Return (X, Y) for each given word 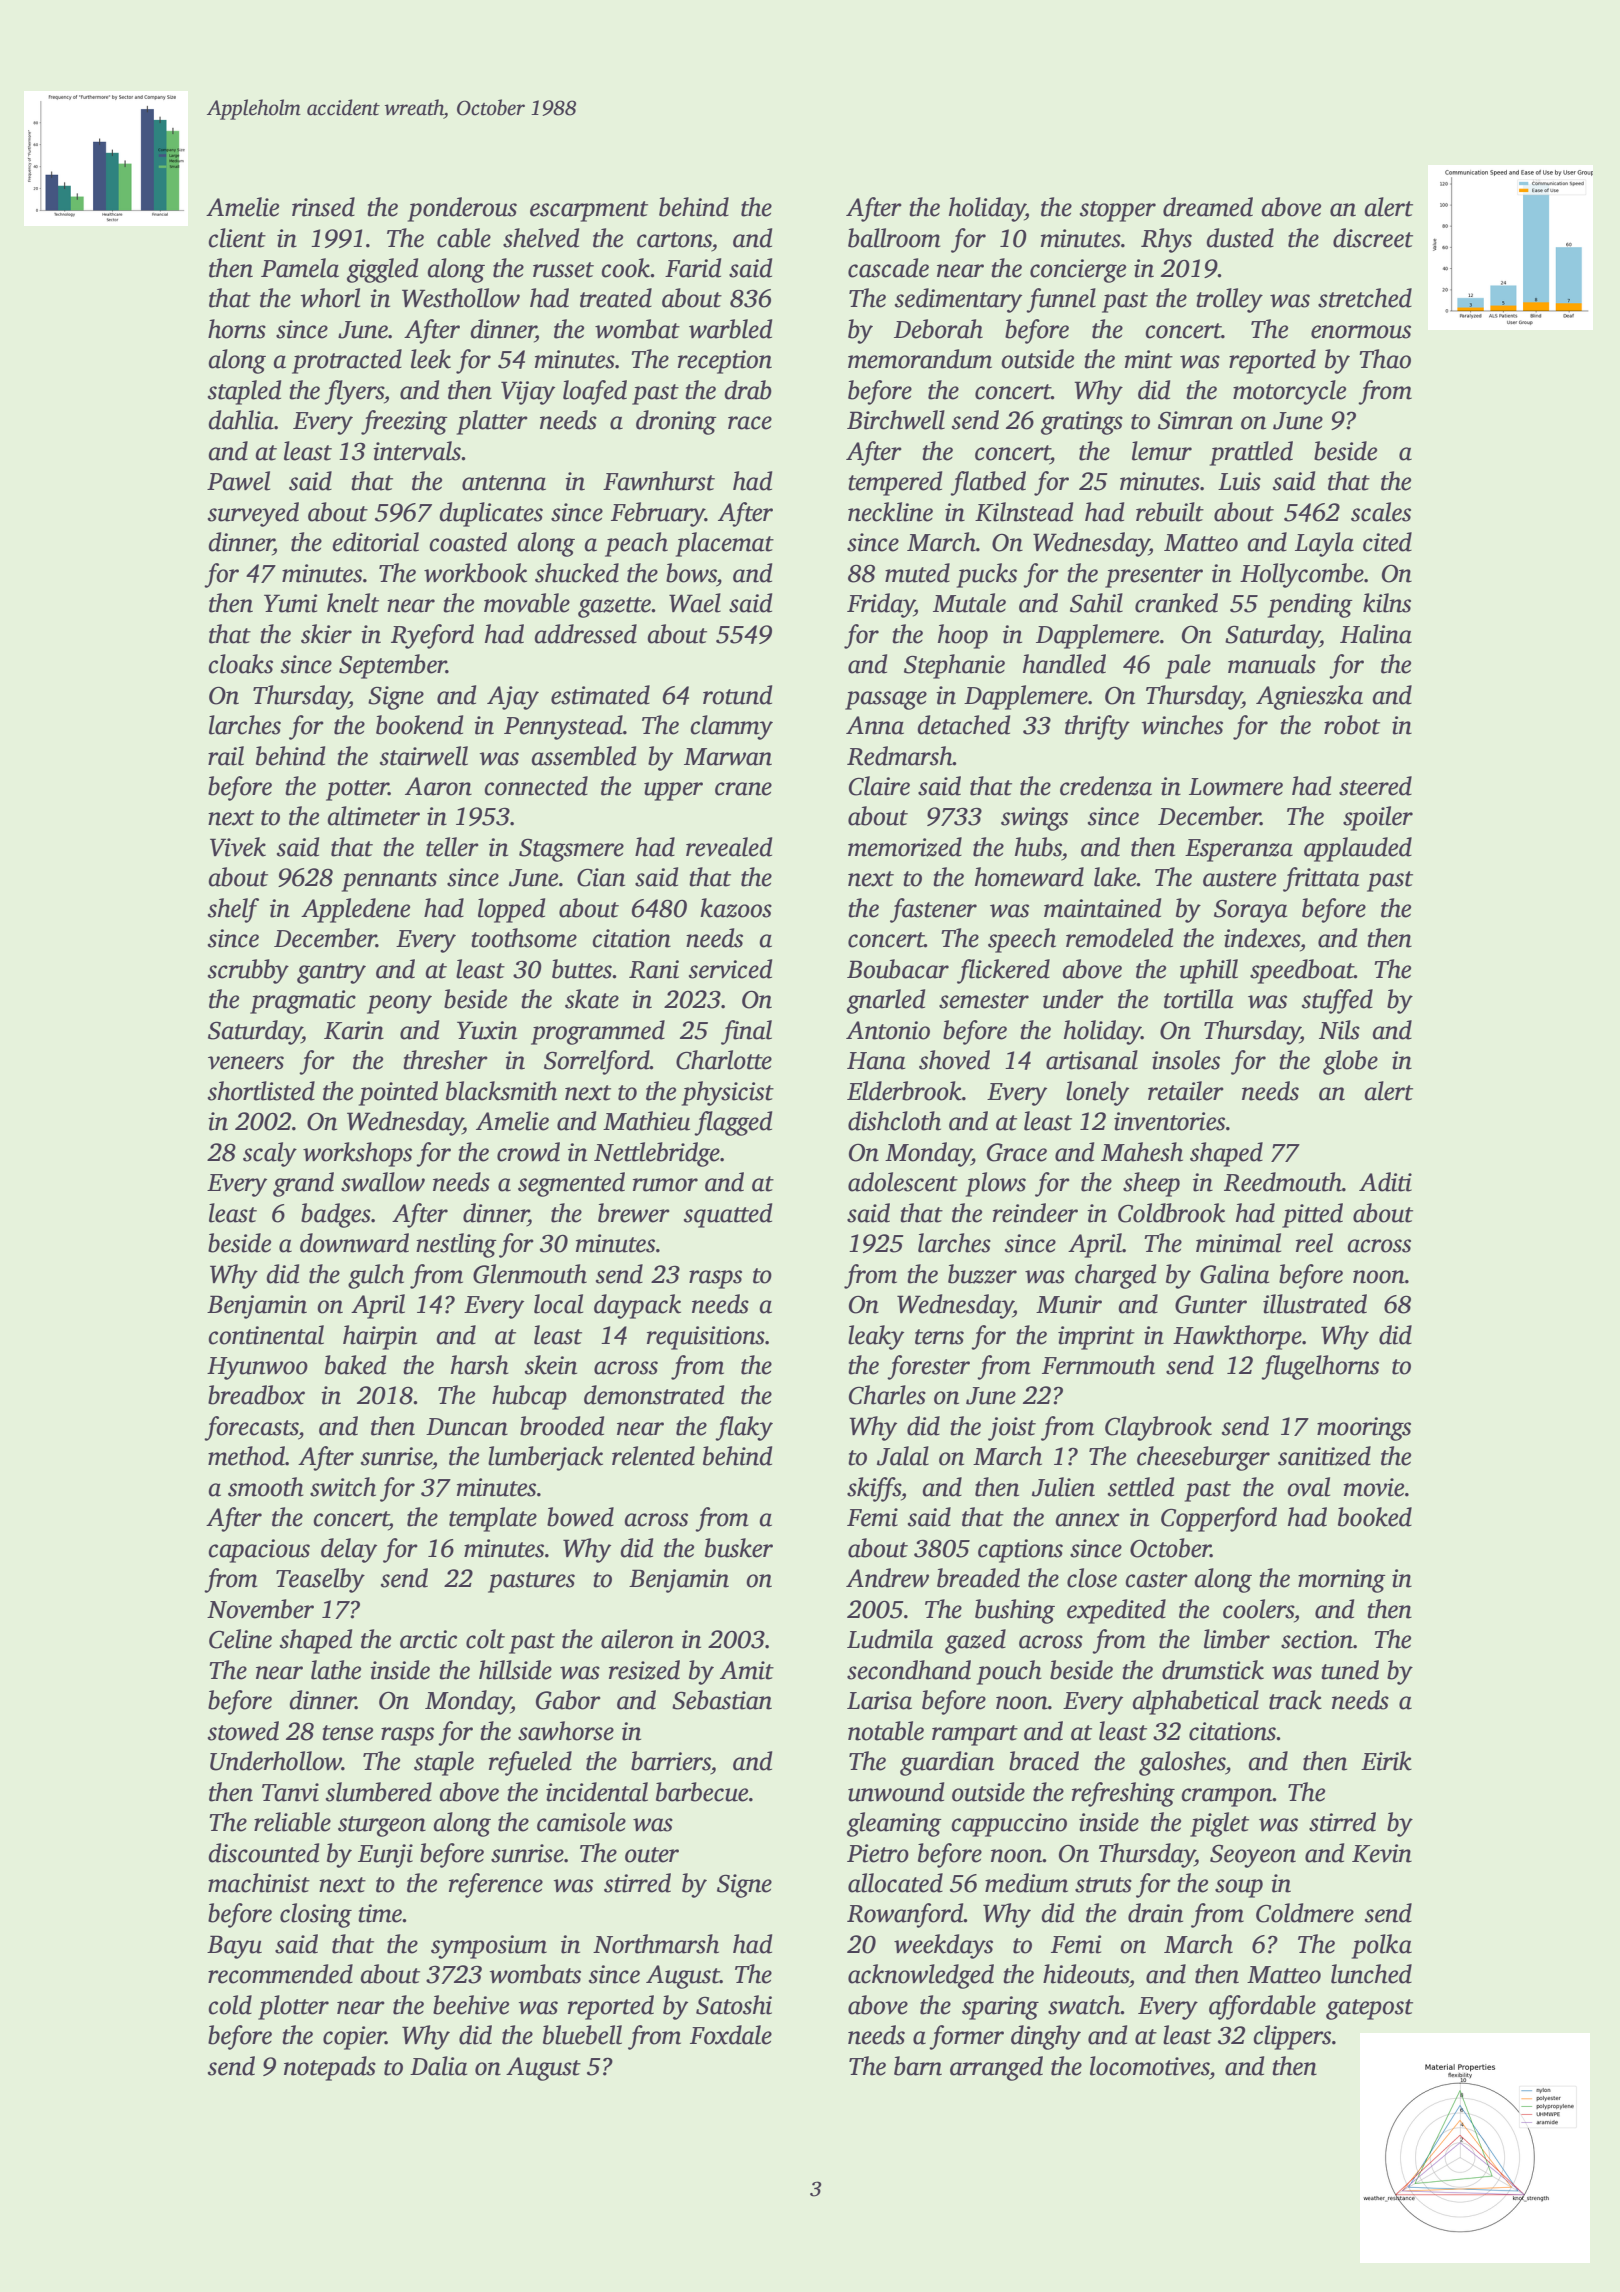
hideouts (1086, 1974)
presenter (1154, 577)
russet (563, 270)
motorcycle (1289, 392)
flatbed (988, 483)
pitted (1312, 1215)
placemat (724, 544)
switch (343, 1487)
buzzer (982, 1274)
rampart (975, 1735)
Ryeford (432, 636)
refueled (530, 1763)
